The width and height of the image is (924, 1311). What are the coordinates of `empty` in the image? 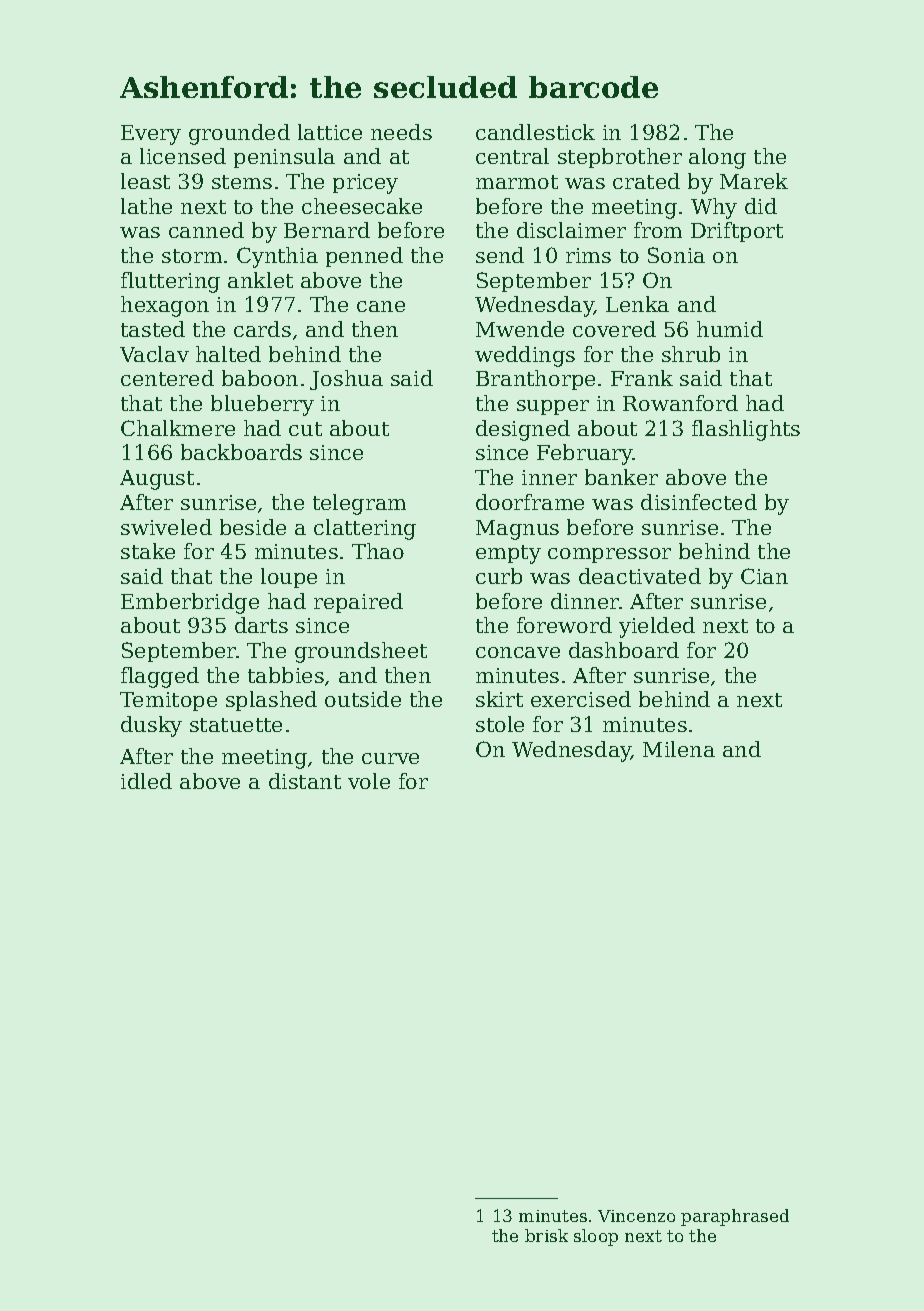 It's located at (508, 554).
